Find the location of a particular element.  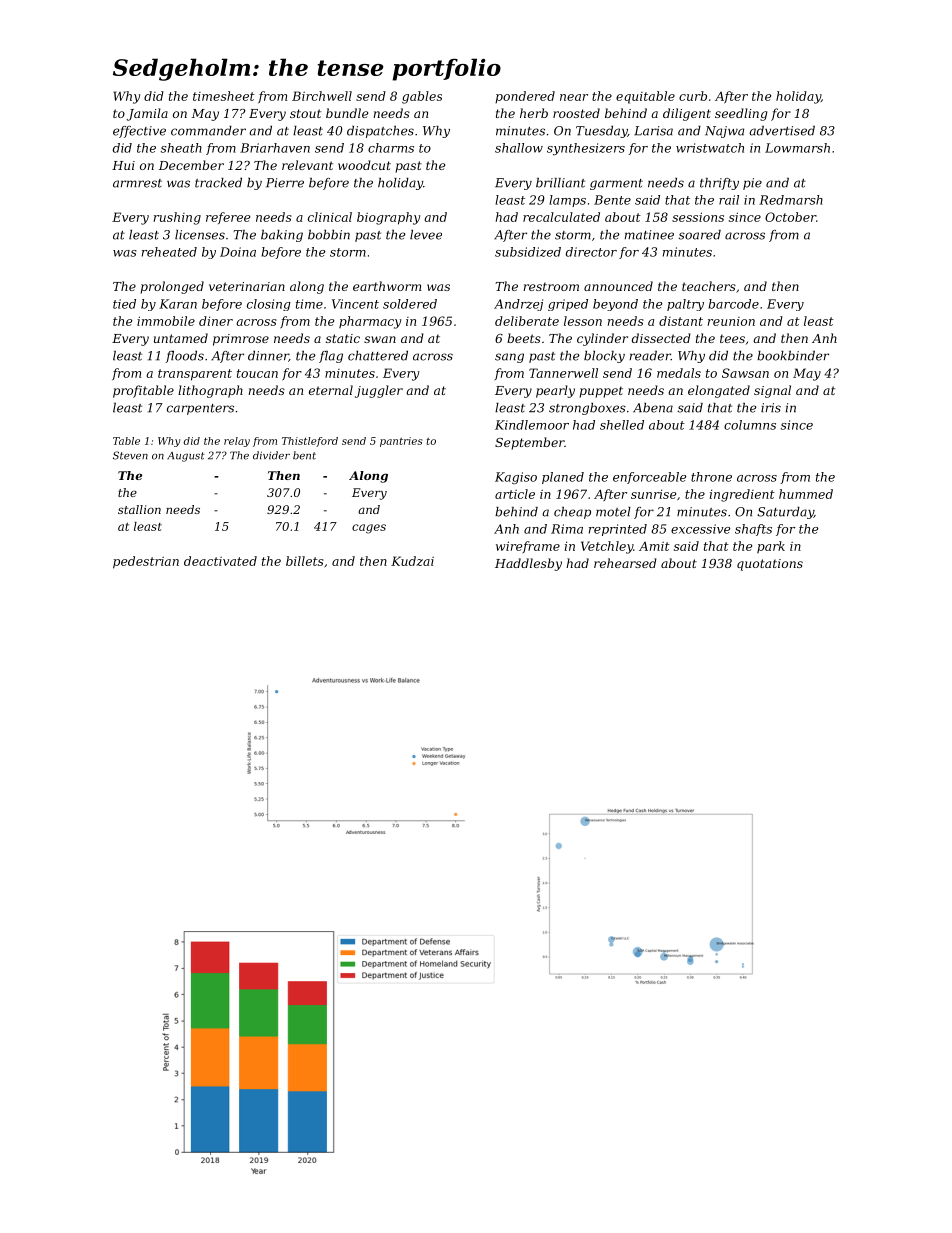

commander is located at coordinates (208, 131).
